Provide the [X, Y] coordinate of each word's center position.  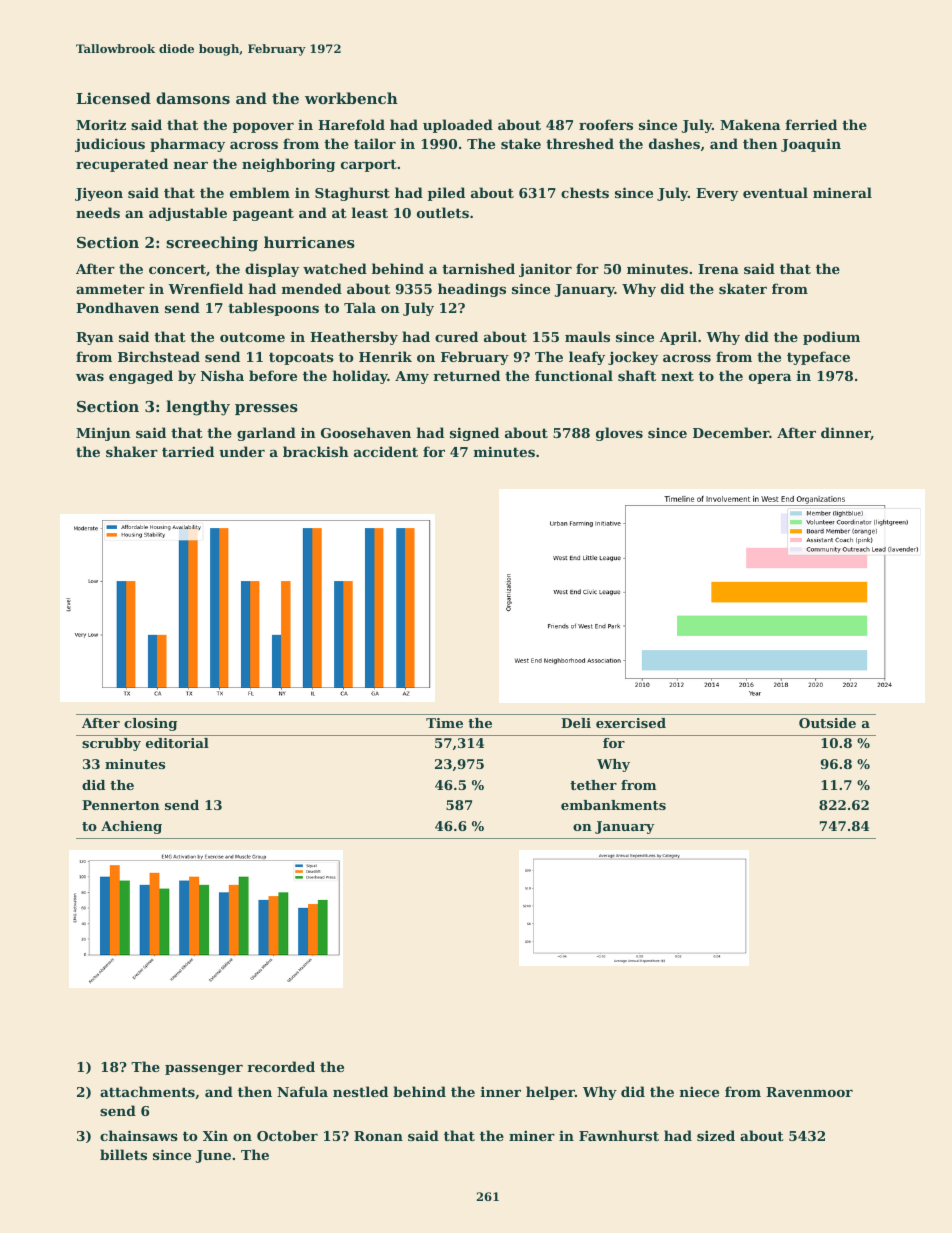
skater [743, 288]
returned [466, 375]
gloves [619, 434]
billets [123, 1154]
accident [386, 451]
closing [150, 724]
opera [770, 379]
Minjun [103, 434]
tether [593, 785]
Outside [827, 723]
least [370, 212]
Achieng [131, 827]
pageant [263, 214]
